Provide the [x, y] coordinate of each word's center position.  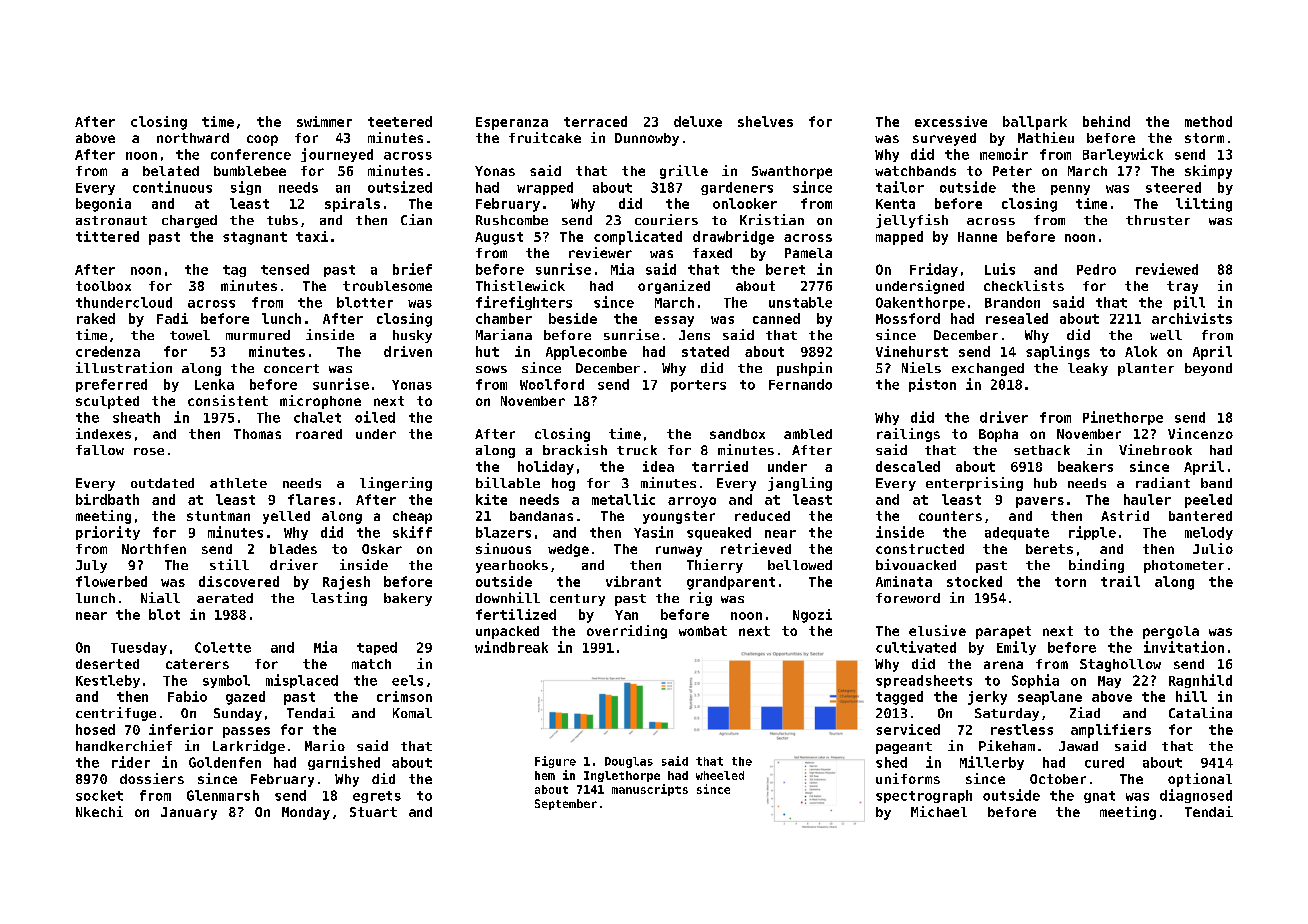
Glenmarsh [223, 795]
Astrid [1125, 515]
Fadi [172, 318]
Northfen [154, 549]
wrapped [545, 188]
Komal [412, 713]
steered [1173, 187]
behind [1106, 121]
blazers [503, 532]
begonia [103, 205]
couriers [666, 219]
